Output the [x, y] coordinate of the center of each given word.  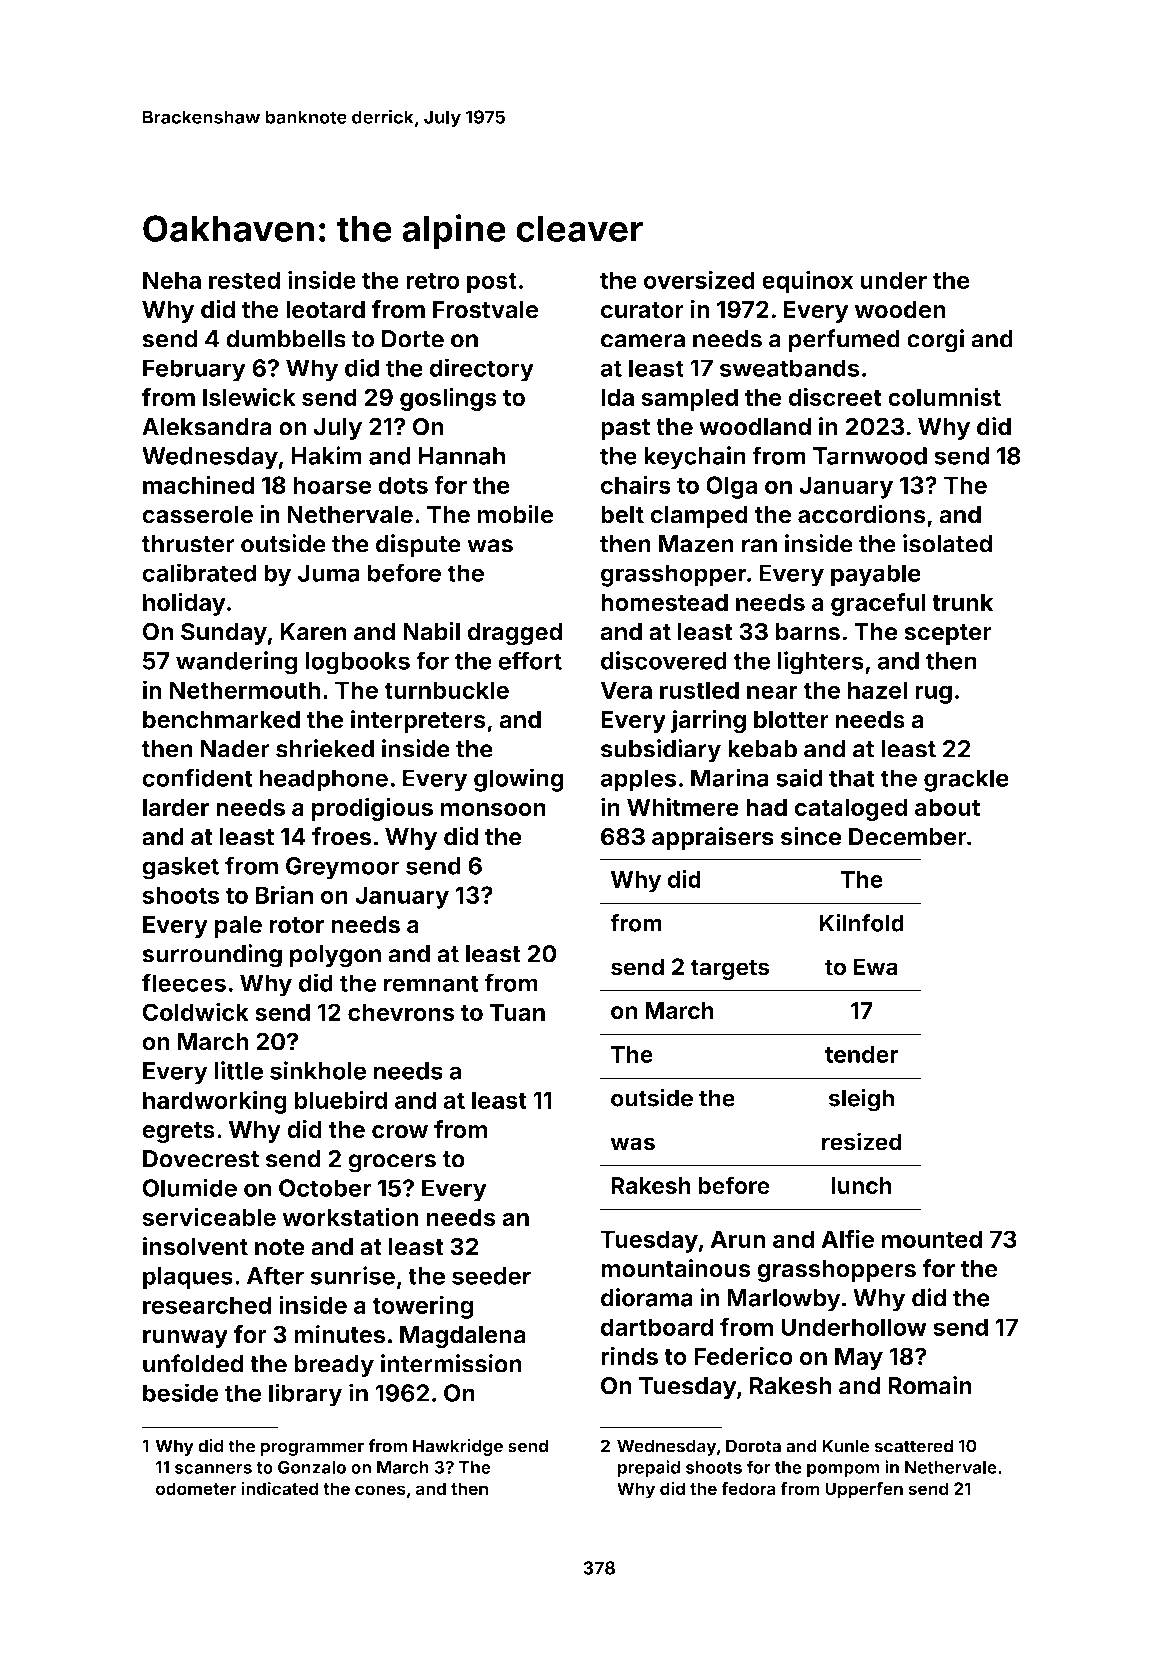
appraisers [713, 838]
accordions [862, 514]
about [947, 807]
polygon [335, 956]
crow [400, 1132]
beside [181, 1392]
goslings [448, 399]
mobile [515, 514]
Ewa [875, 967]
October [325, 1188]
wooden [900, 309]
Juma [329, 573]
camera [643, 341]
